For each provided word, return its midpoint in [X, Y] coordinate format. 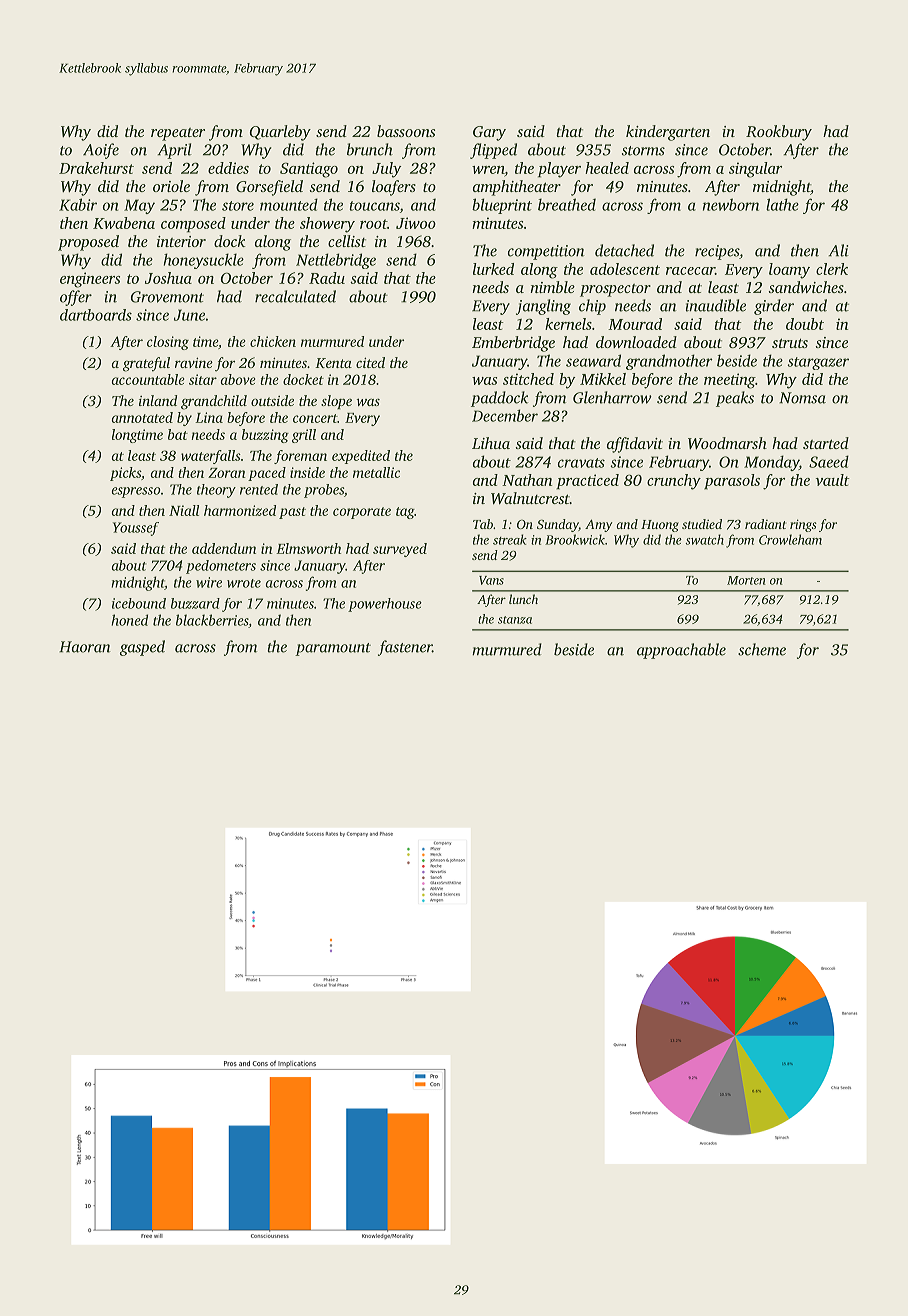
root [373, 224]
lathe [782, 204]
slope [336, 402]
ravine [194, 362]
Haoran [85, 647]
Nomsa [802, 398]
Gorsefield [269, 188]
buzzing [265, 436]
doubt [805, 324]
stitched [528, 379]
